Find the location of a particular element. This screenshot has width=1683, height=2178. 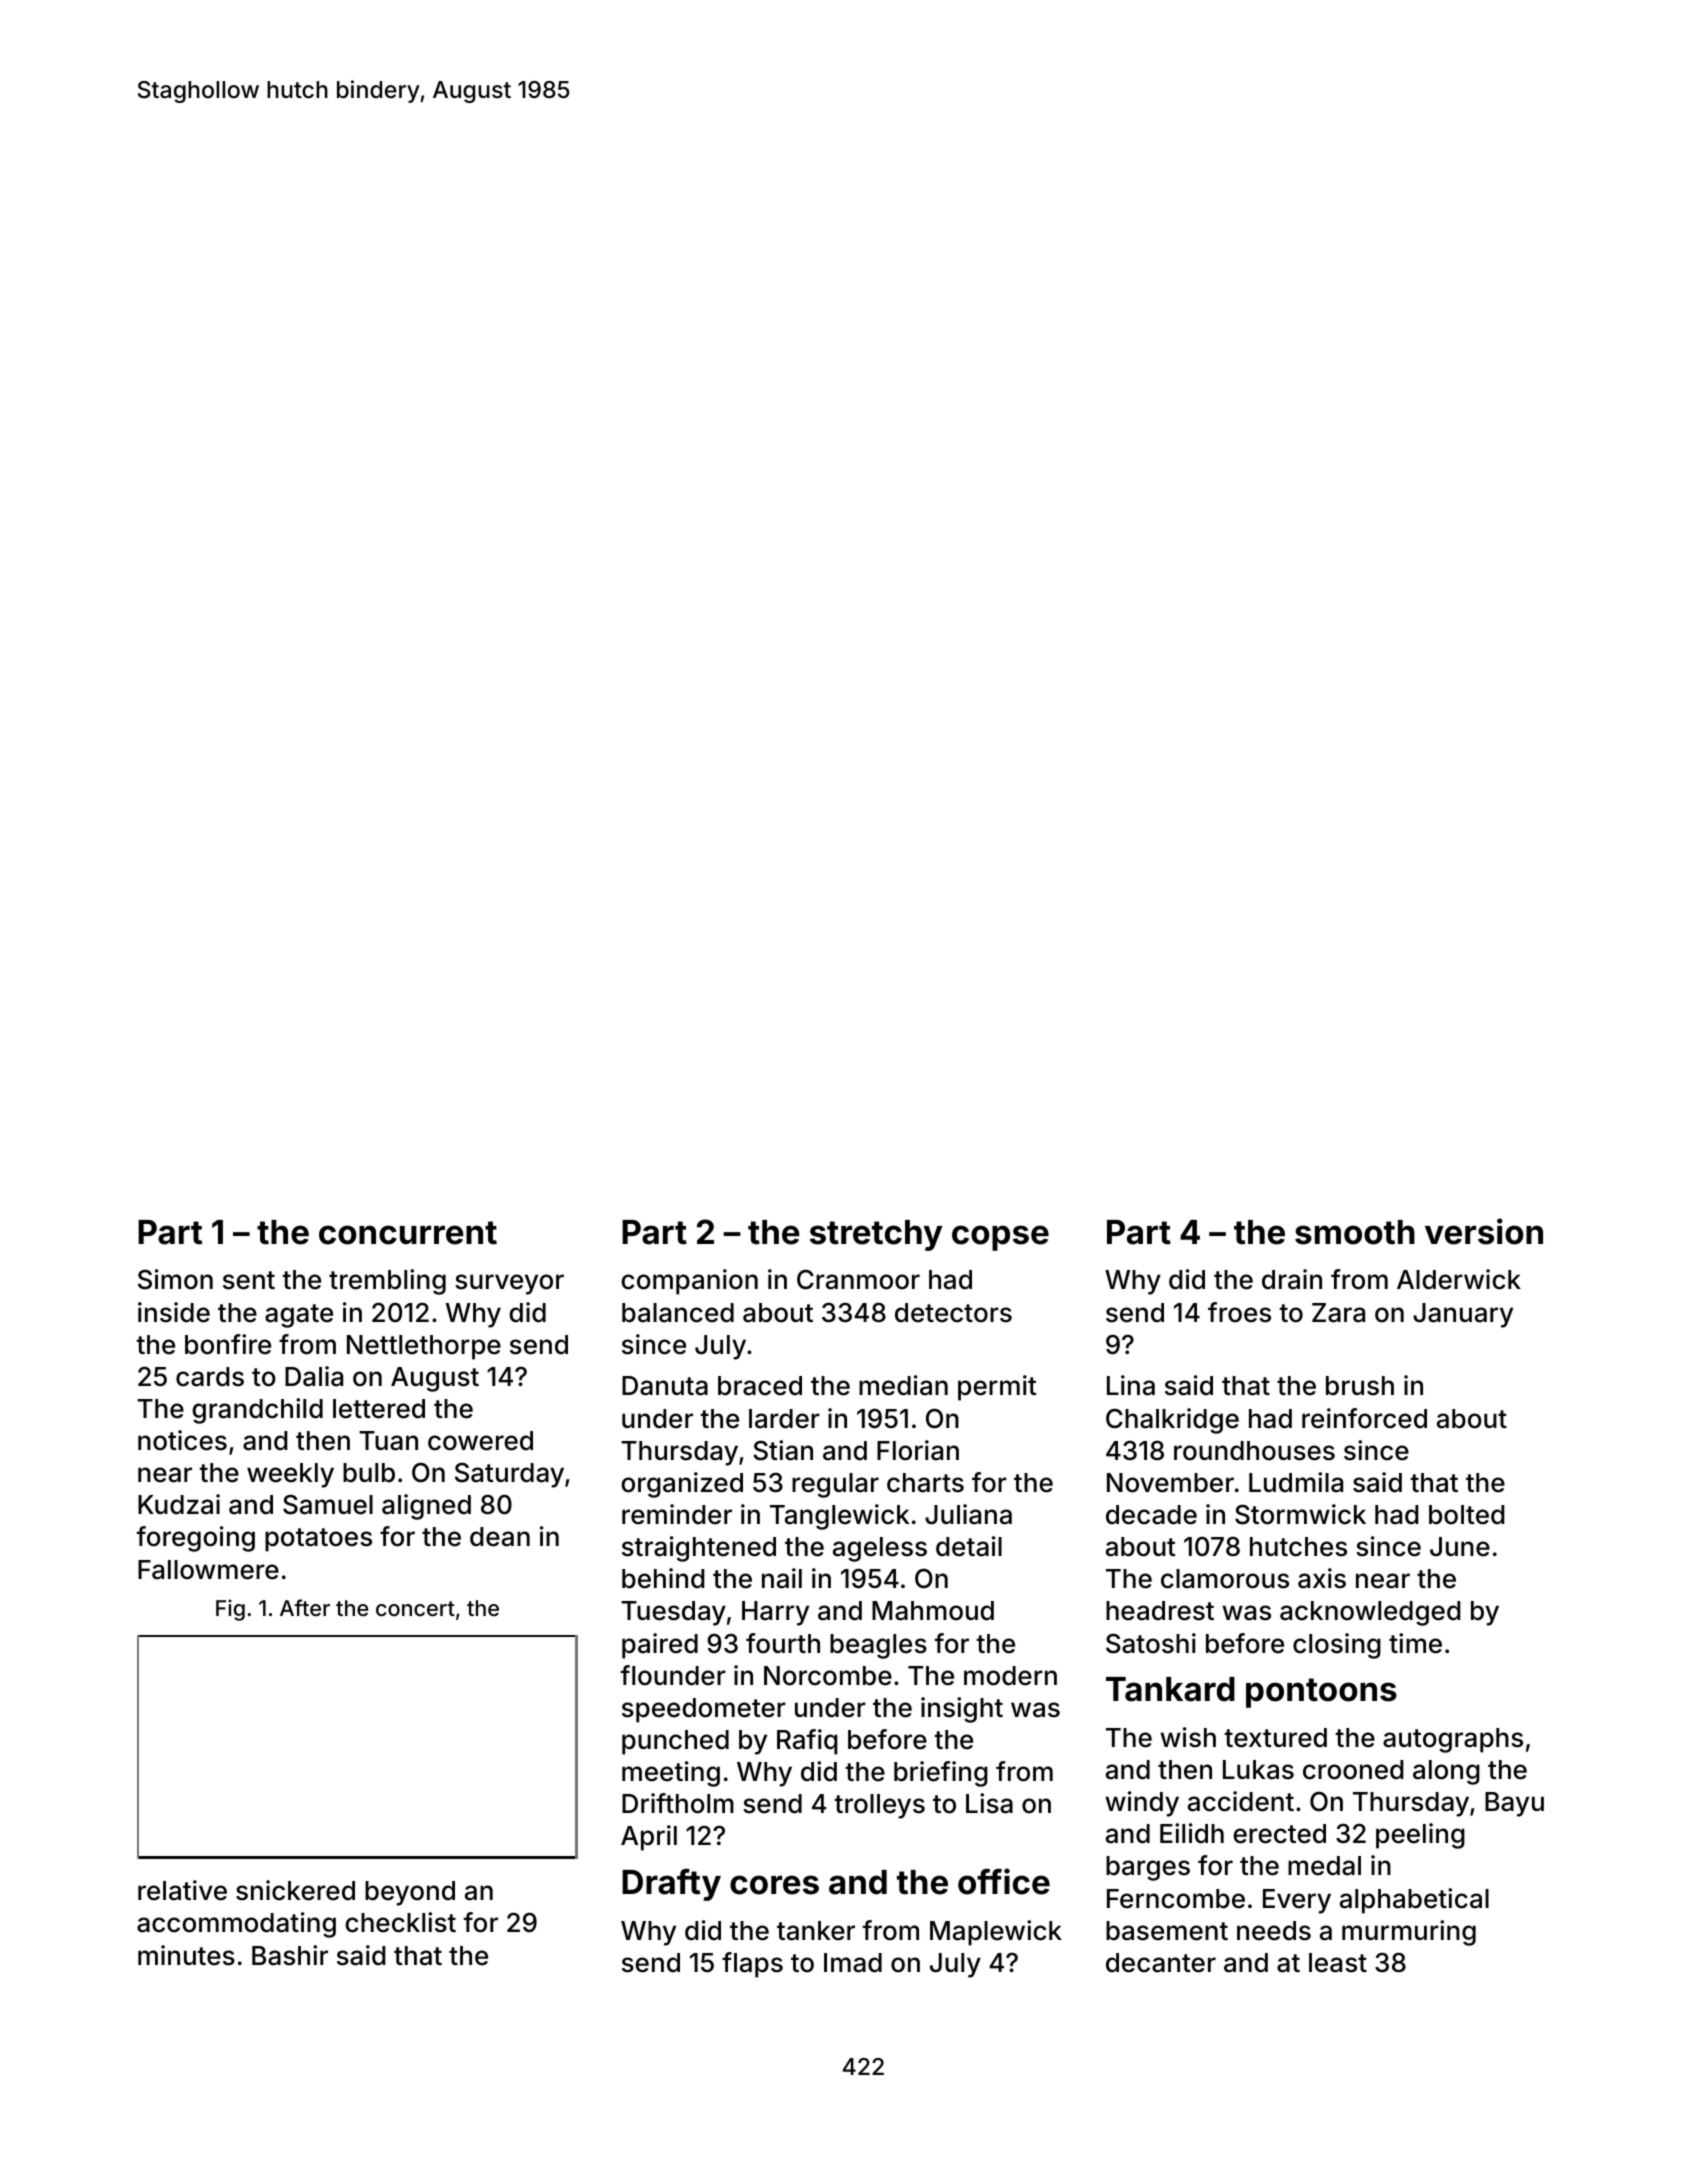

minutes is located at coordinates (186, 1955).
